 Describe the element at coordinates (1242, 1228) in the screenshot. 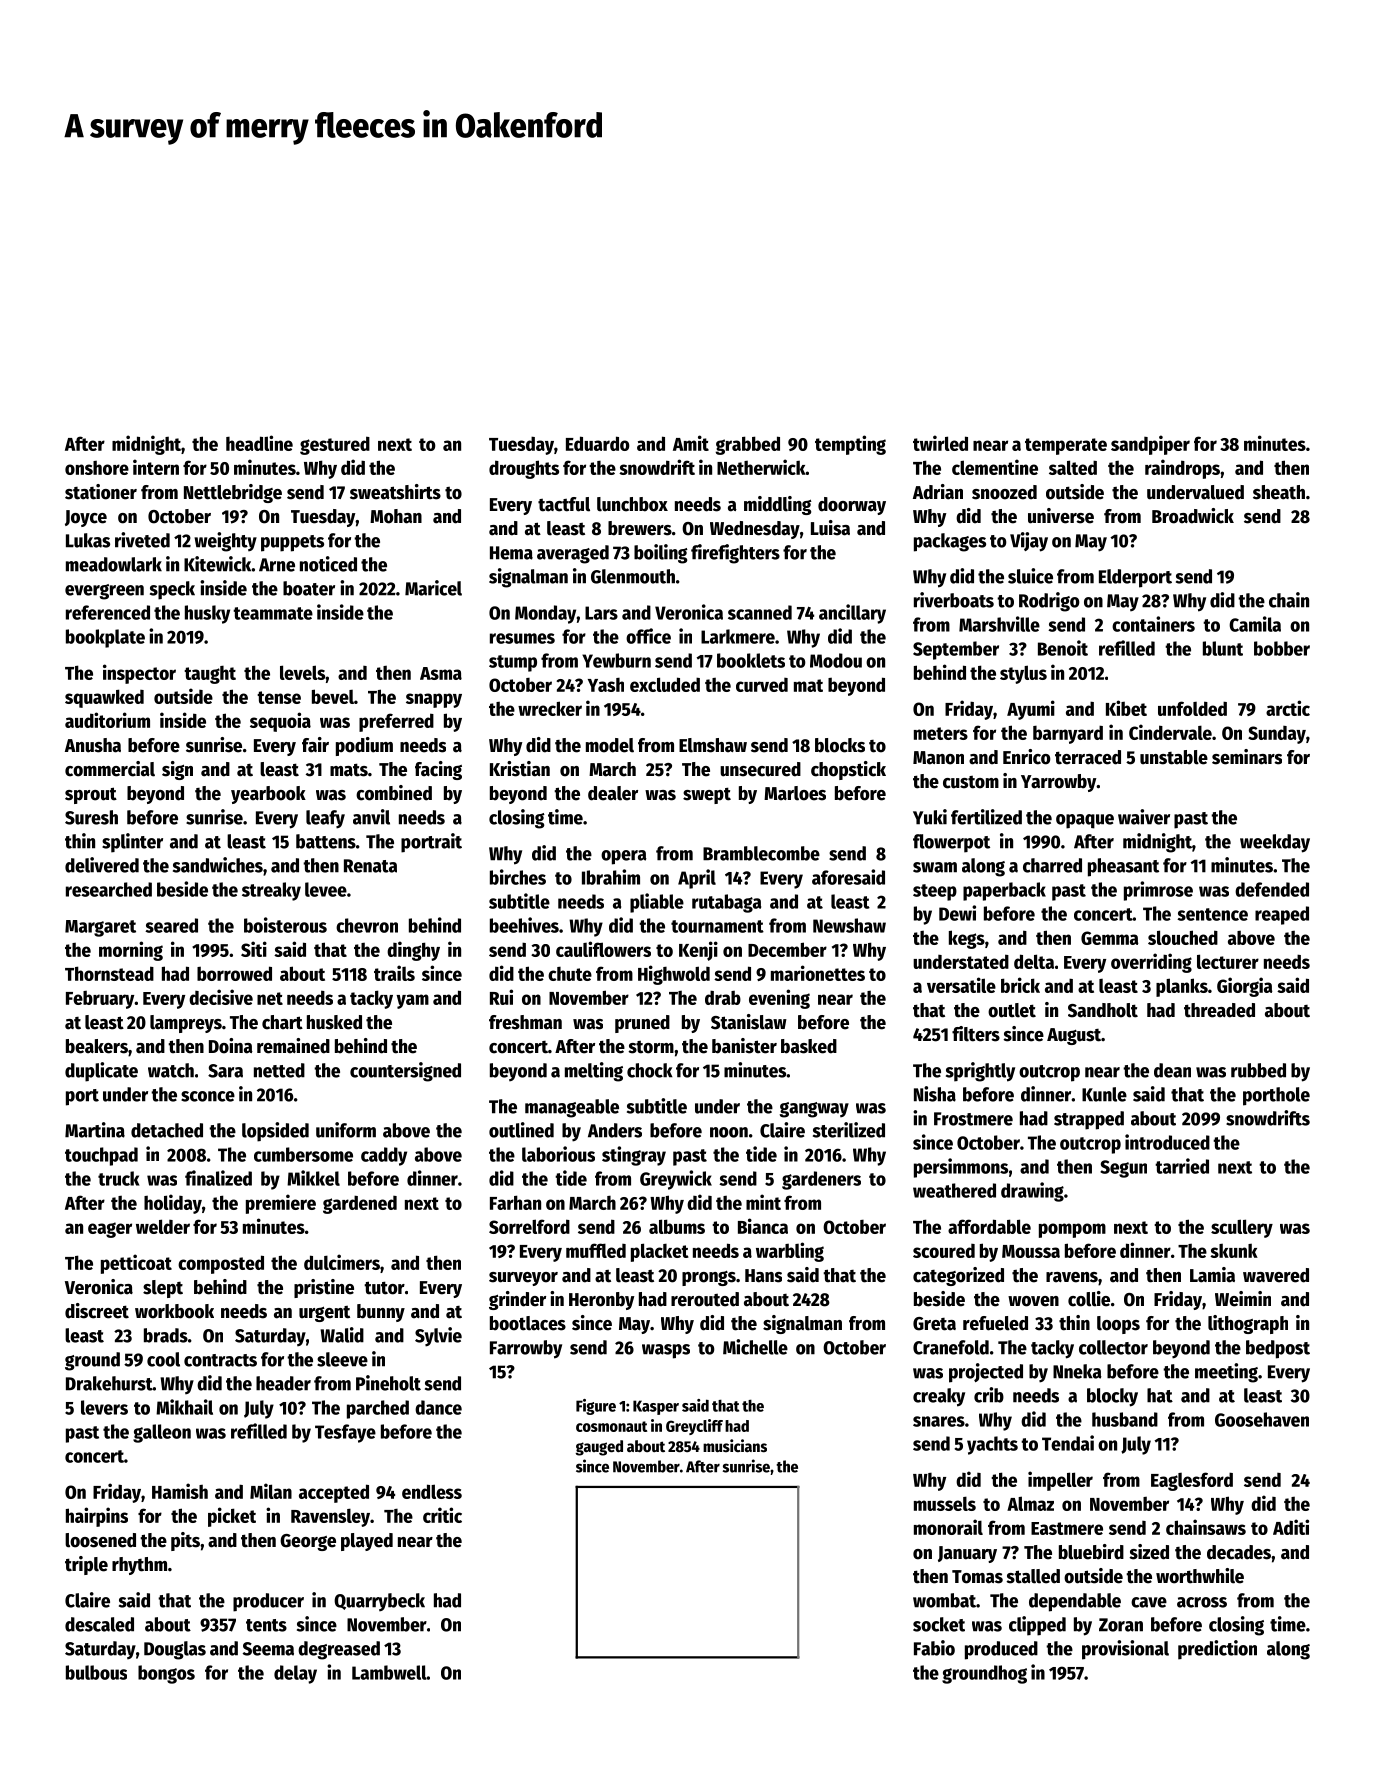

I see `scullery` at that location.
